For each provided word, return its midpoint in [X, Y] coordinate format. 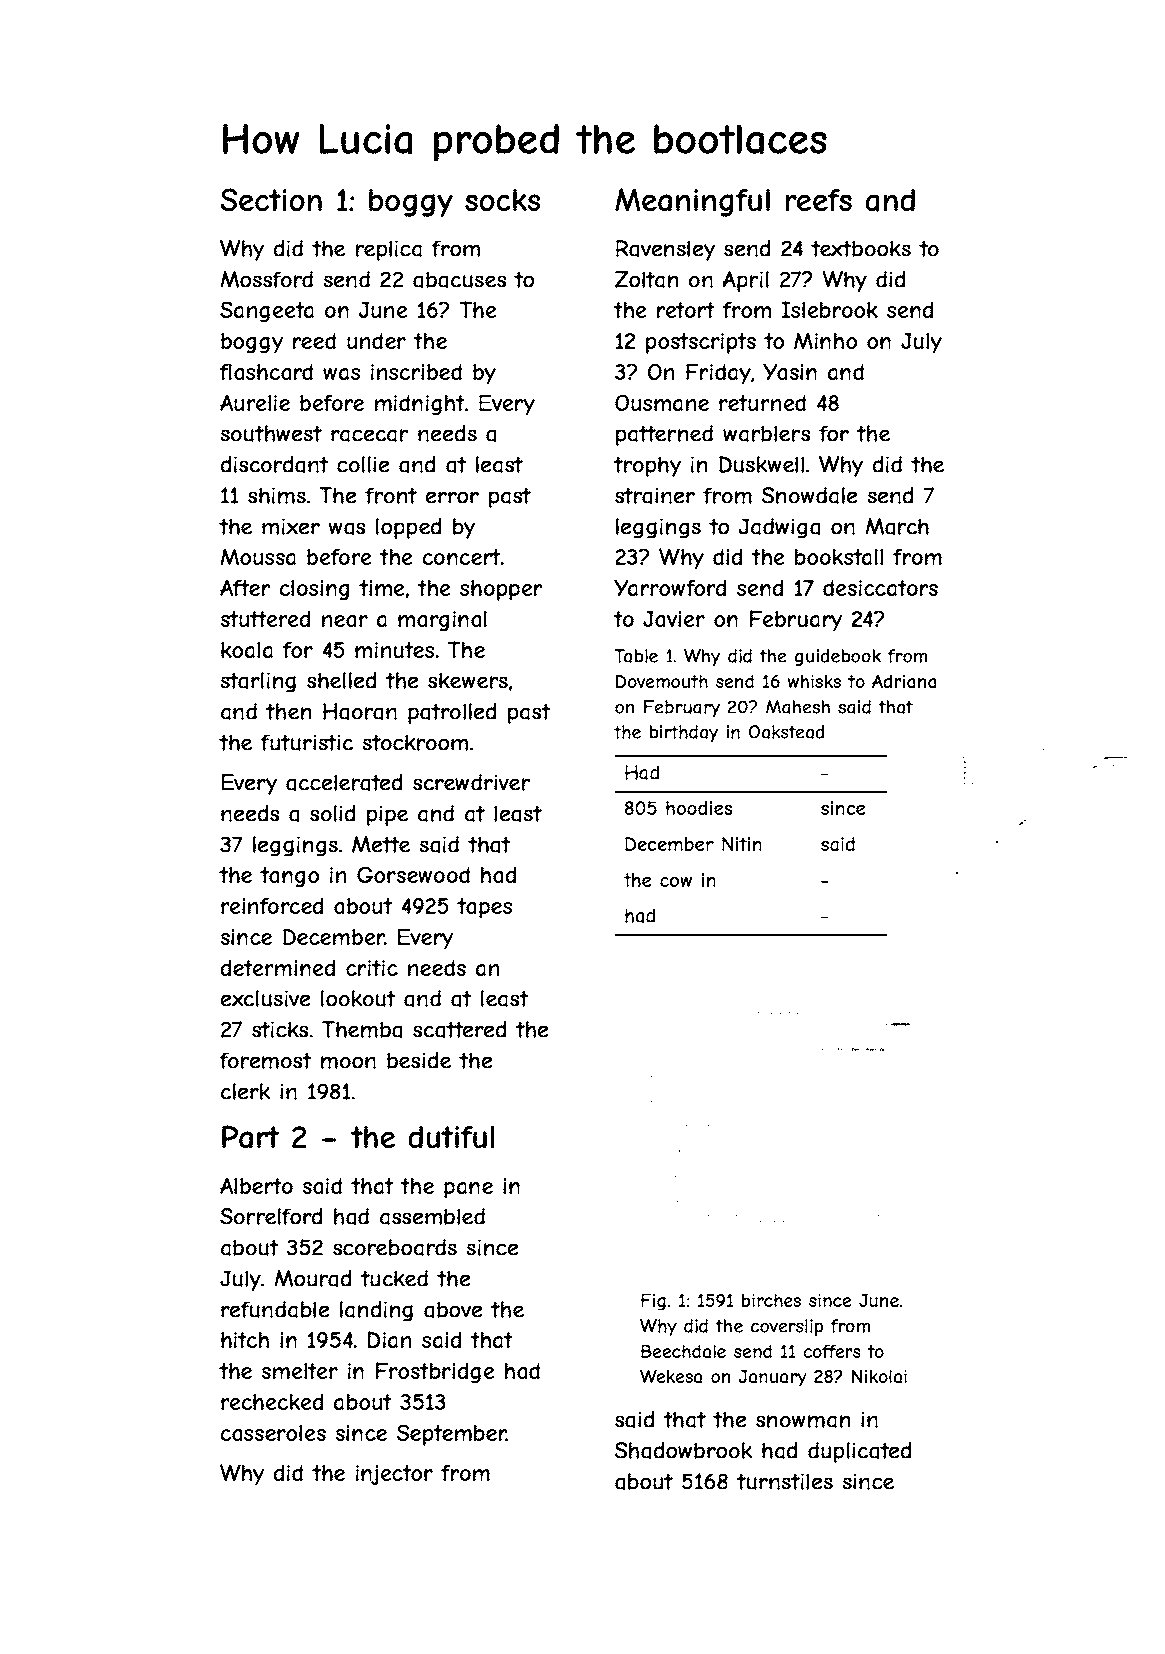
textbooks [861, 248]
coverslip [787, 1327]
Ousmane [662, 403]
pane [468, 1190]
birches [771, 1300]
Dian [389, 1340]
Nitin [742, 844]
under [376, 340]
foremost [265, 1060]
